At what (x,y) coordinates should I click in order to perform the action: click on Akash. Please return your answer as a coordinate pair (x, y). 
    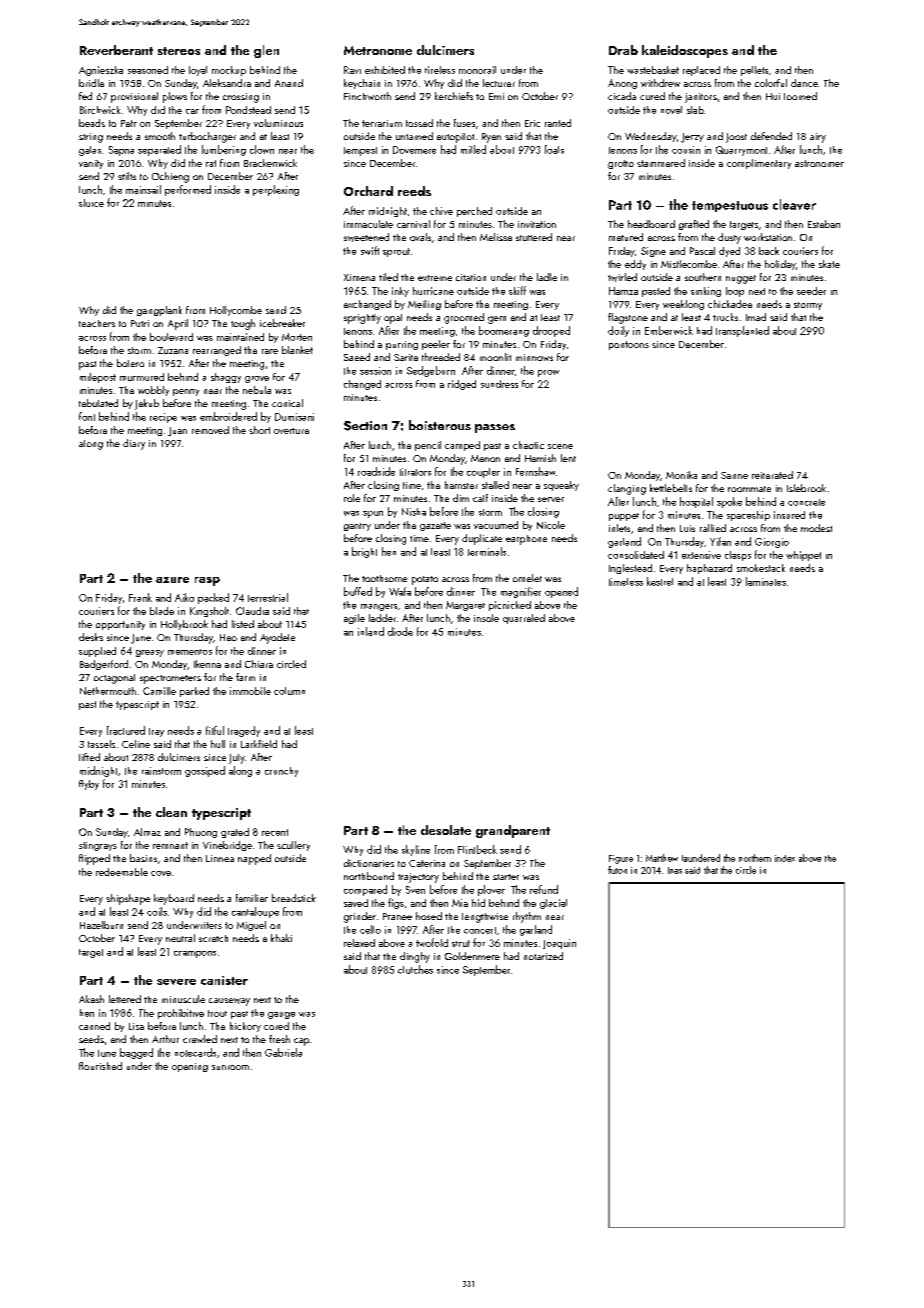
    Looking at the image, I should click on (91, 999).
